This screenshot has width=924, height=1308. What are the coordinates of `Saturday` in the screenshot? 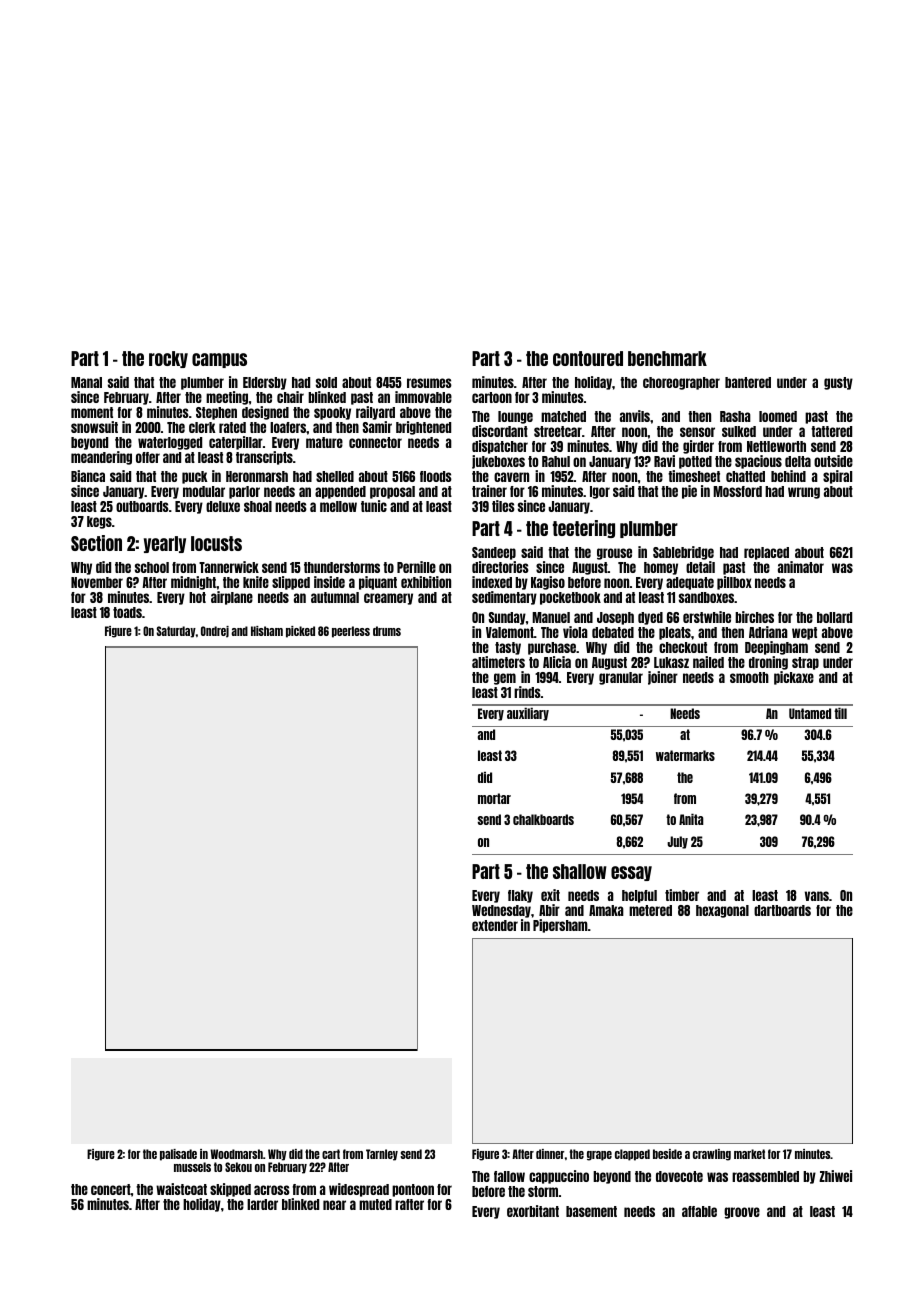 It's located at (176, 632).
